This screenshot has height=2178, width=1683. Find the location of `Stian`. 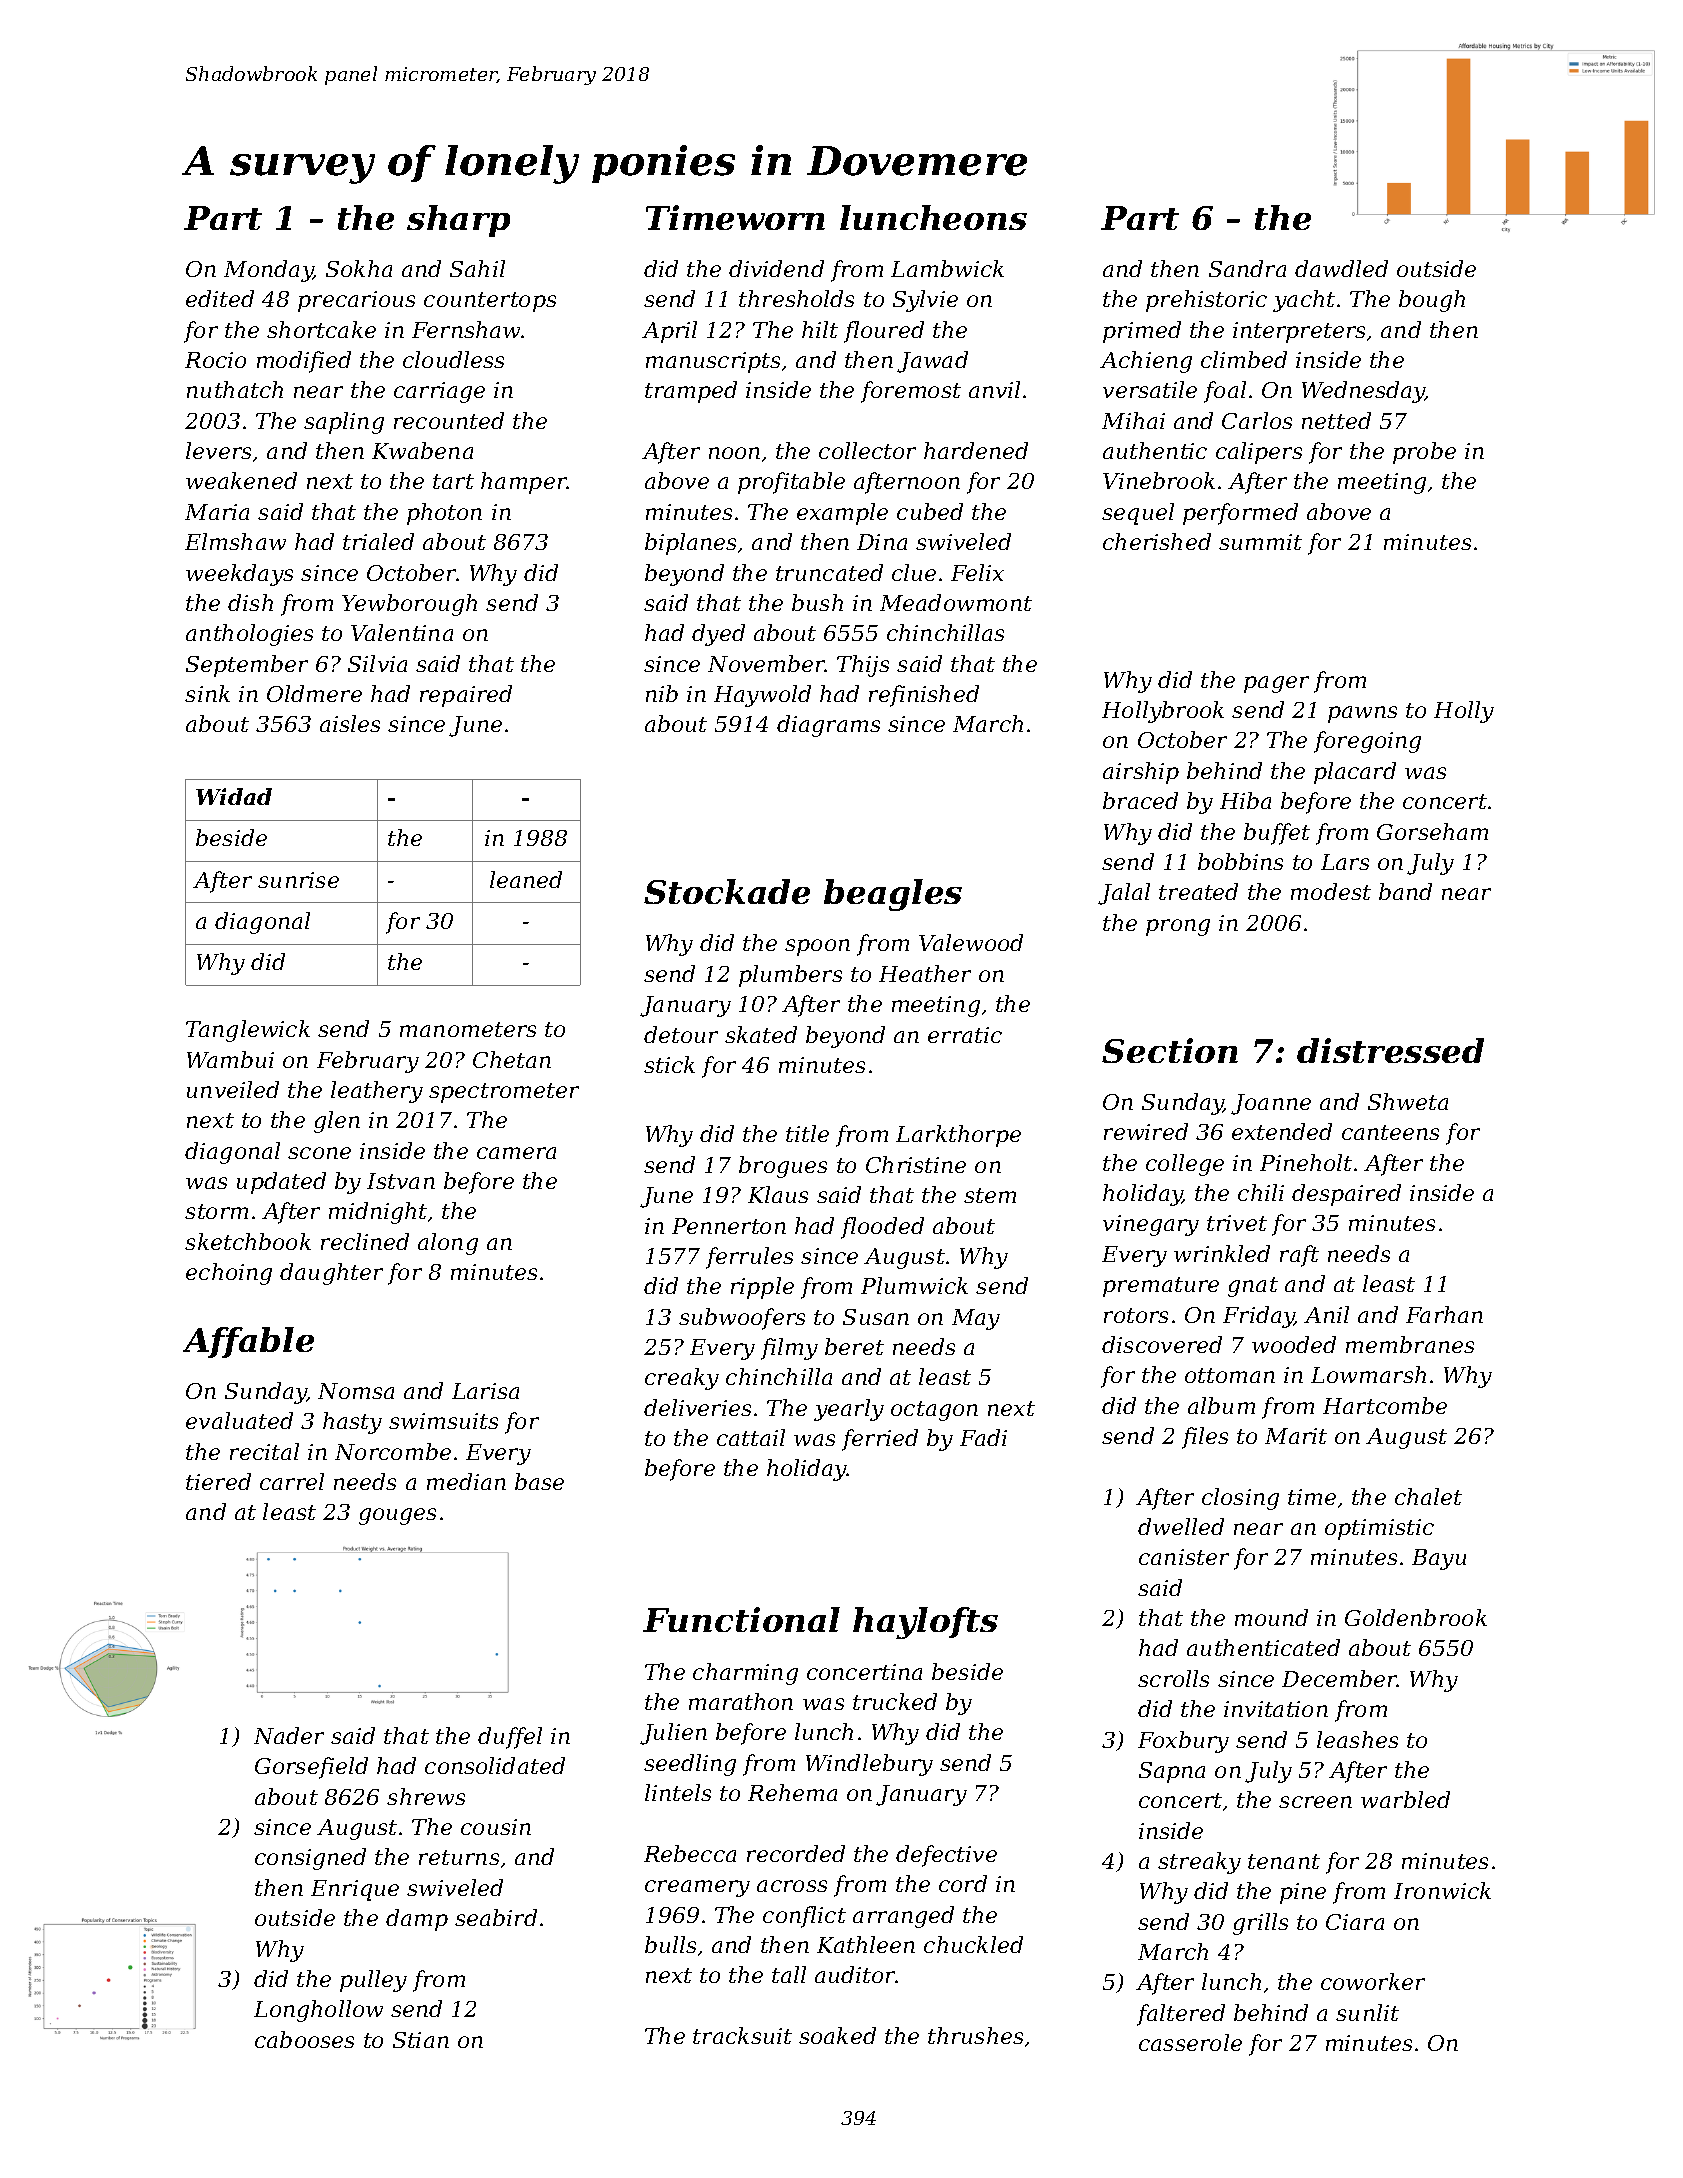

Stian is located at coordinates (421, 2040).
